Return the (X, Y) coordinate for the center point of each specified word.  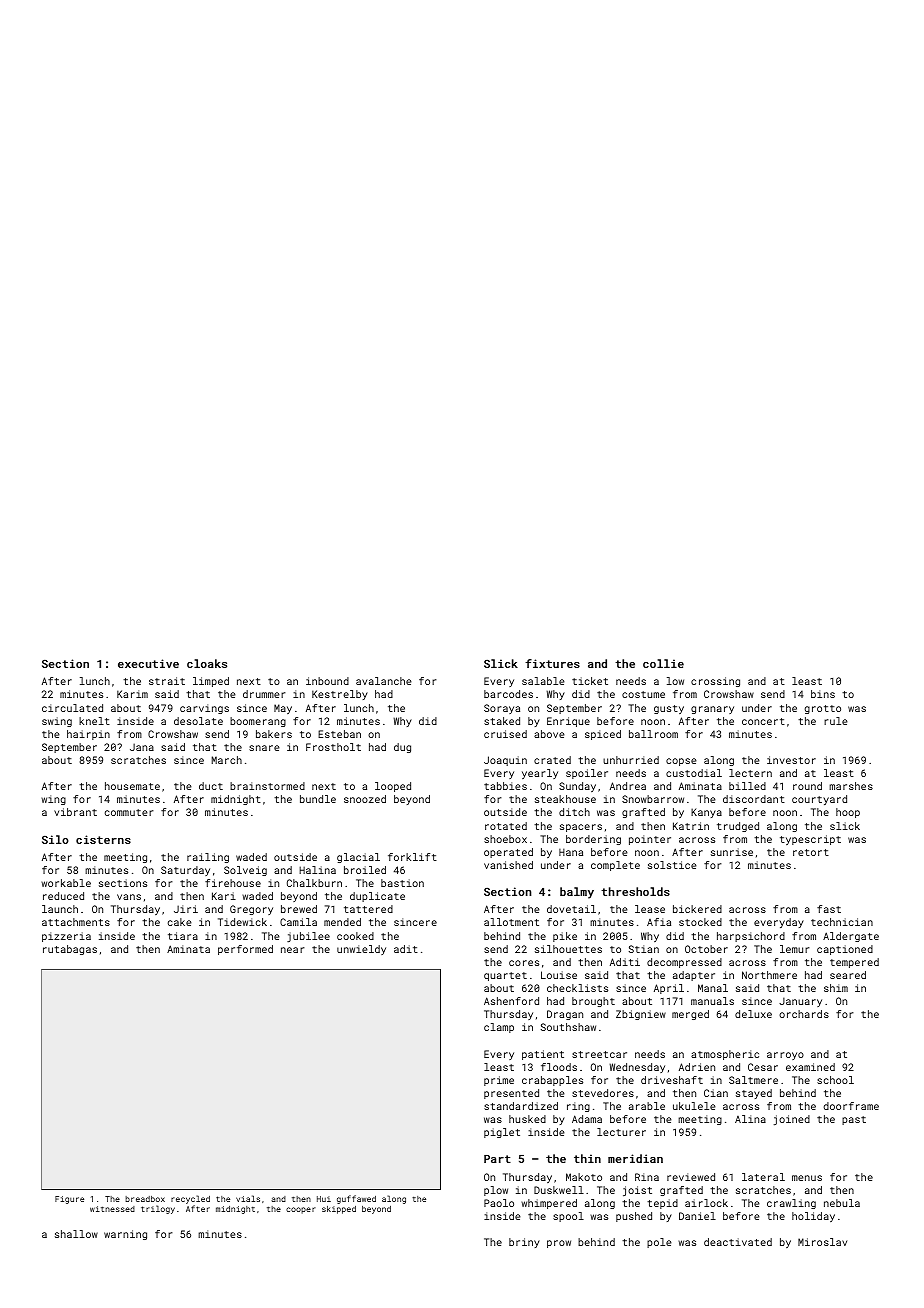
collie (663, 663)
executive (148, 663)
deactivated (738, 1242)
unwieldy (361, 950)
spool (568, 1217)
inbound (327, 681)
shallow (76, 1234)
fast (829, 909)
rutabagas (70, 950)
